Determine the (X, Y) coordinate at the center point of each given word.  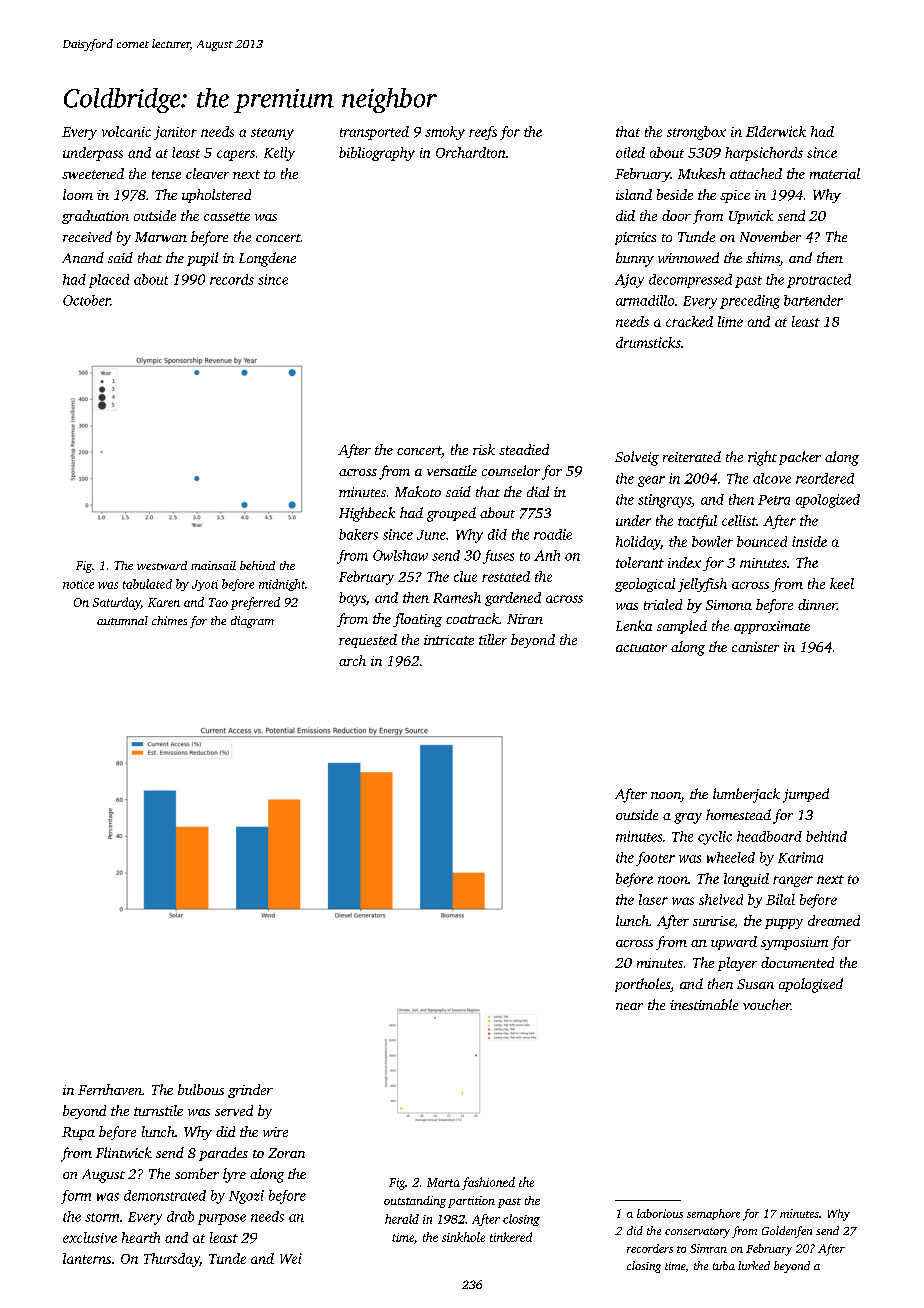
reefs (483, 133)
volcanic (126, 131)
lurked (754, 1265)
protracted (819, 281)
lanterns (87, 1258)
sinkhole (463, 1237)
